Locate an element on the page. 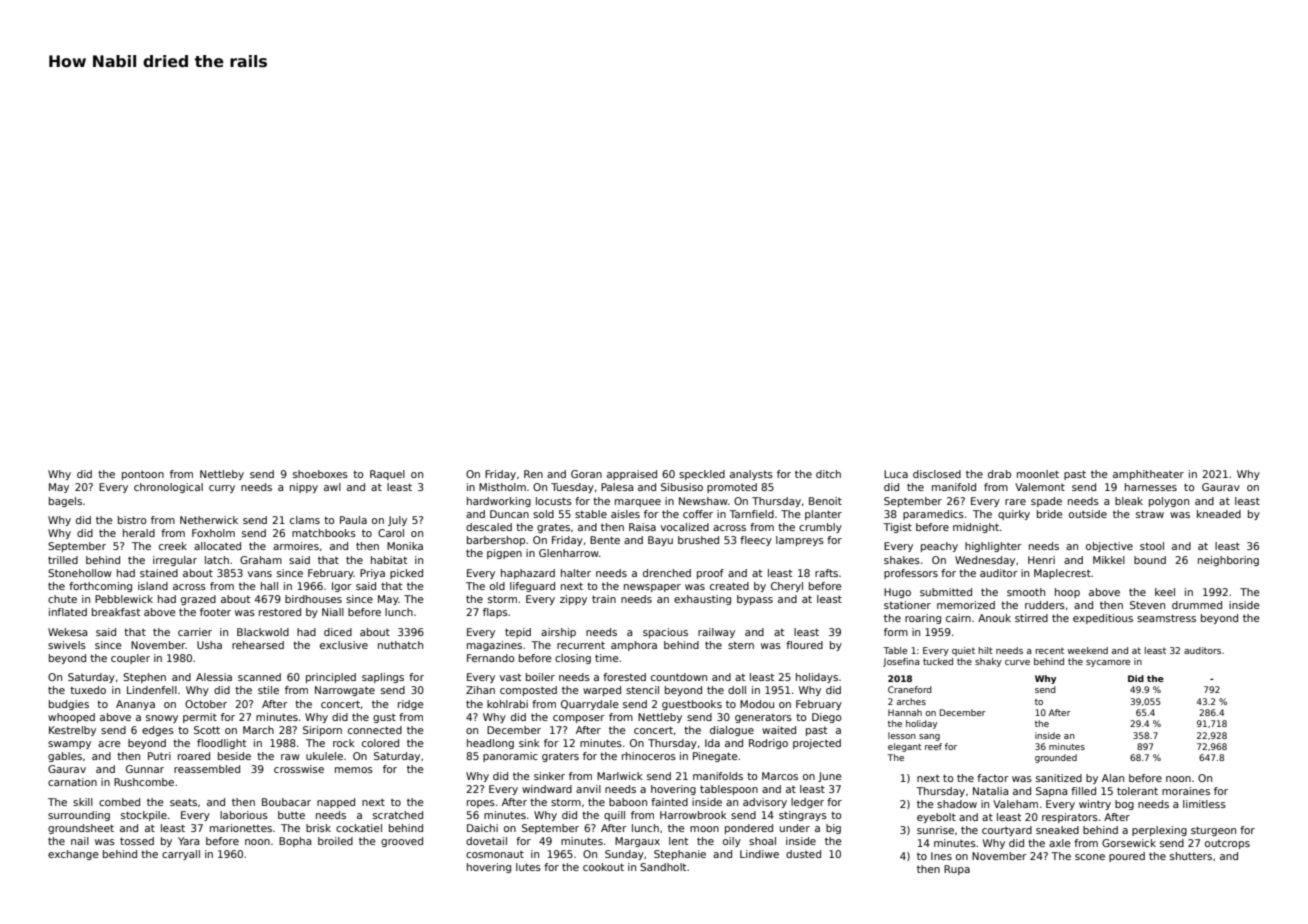  pontoon is located at coordinates (143, 475).
